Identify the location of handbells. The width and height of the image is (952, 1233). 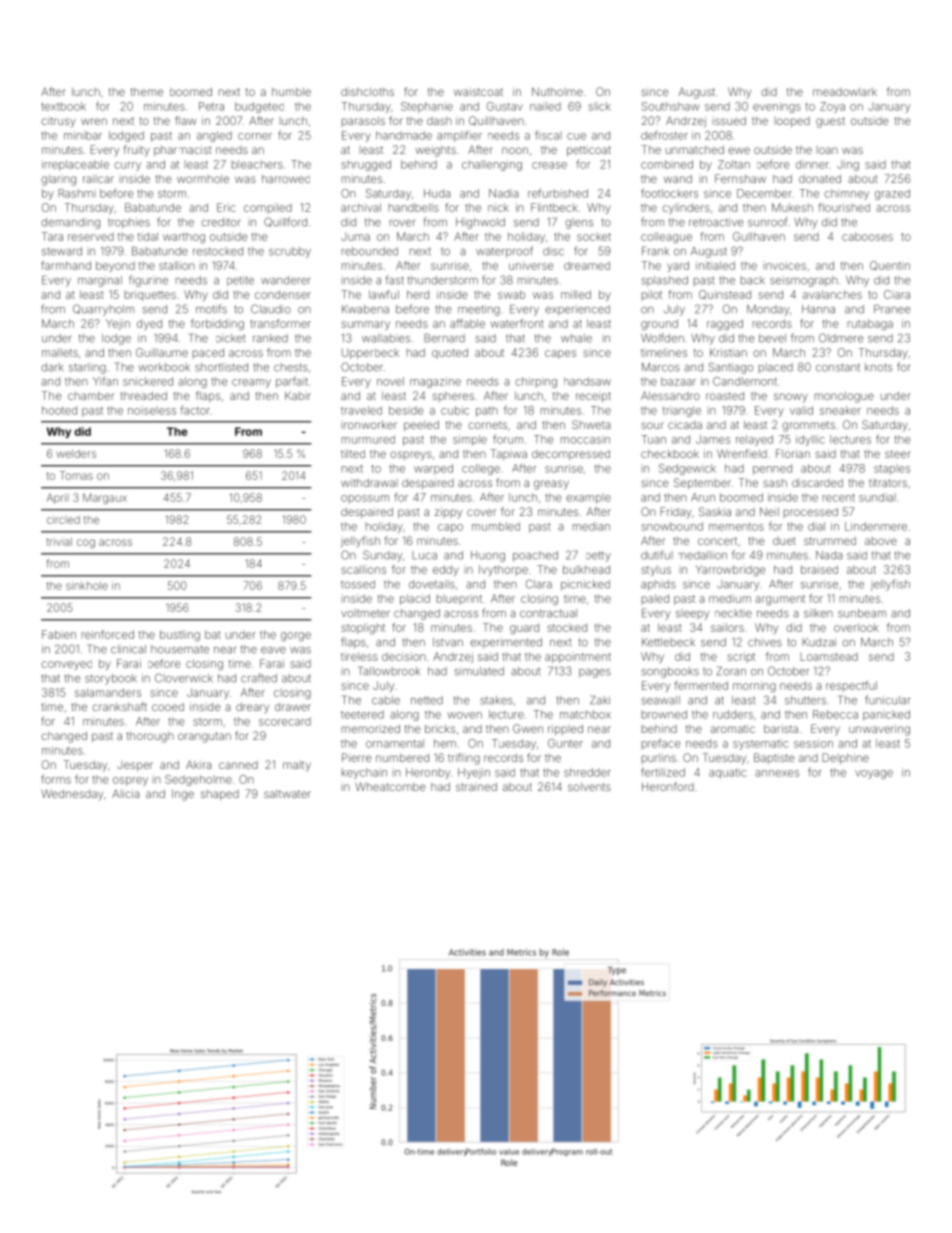
(414, 207).
